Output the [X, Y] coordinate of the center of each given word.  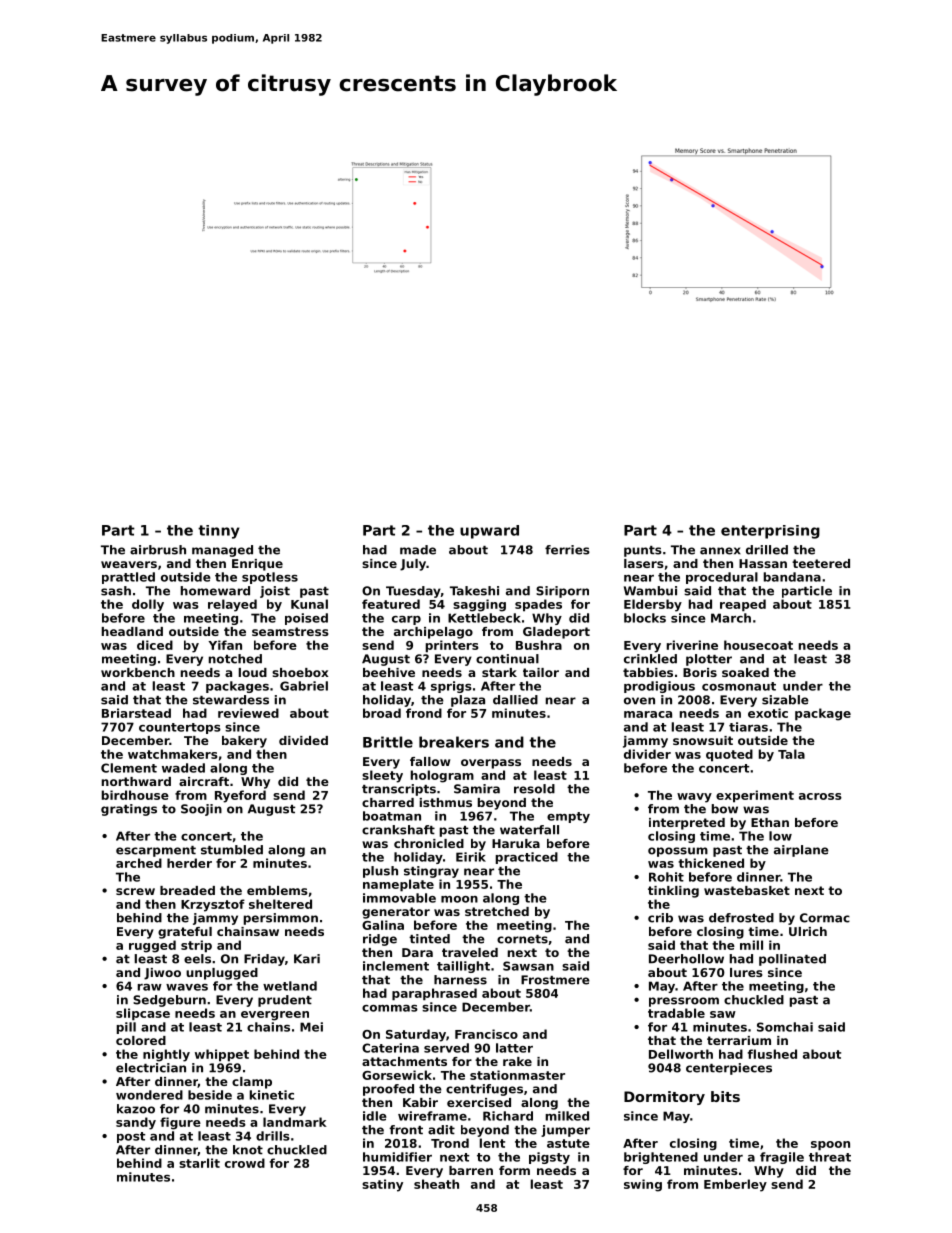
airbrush [158, 550]
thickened [711, 863]
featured [391, 604]
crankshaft [398, 830]
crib [660, 918]
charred [388, 802]
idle [375, 1116]
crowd [245, 1163]
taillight [463, 967]
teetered [821, 563]
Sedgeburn [169, 1001]
